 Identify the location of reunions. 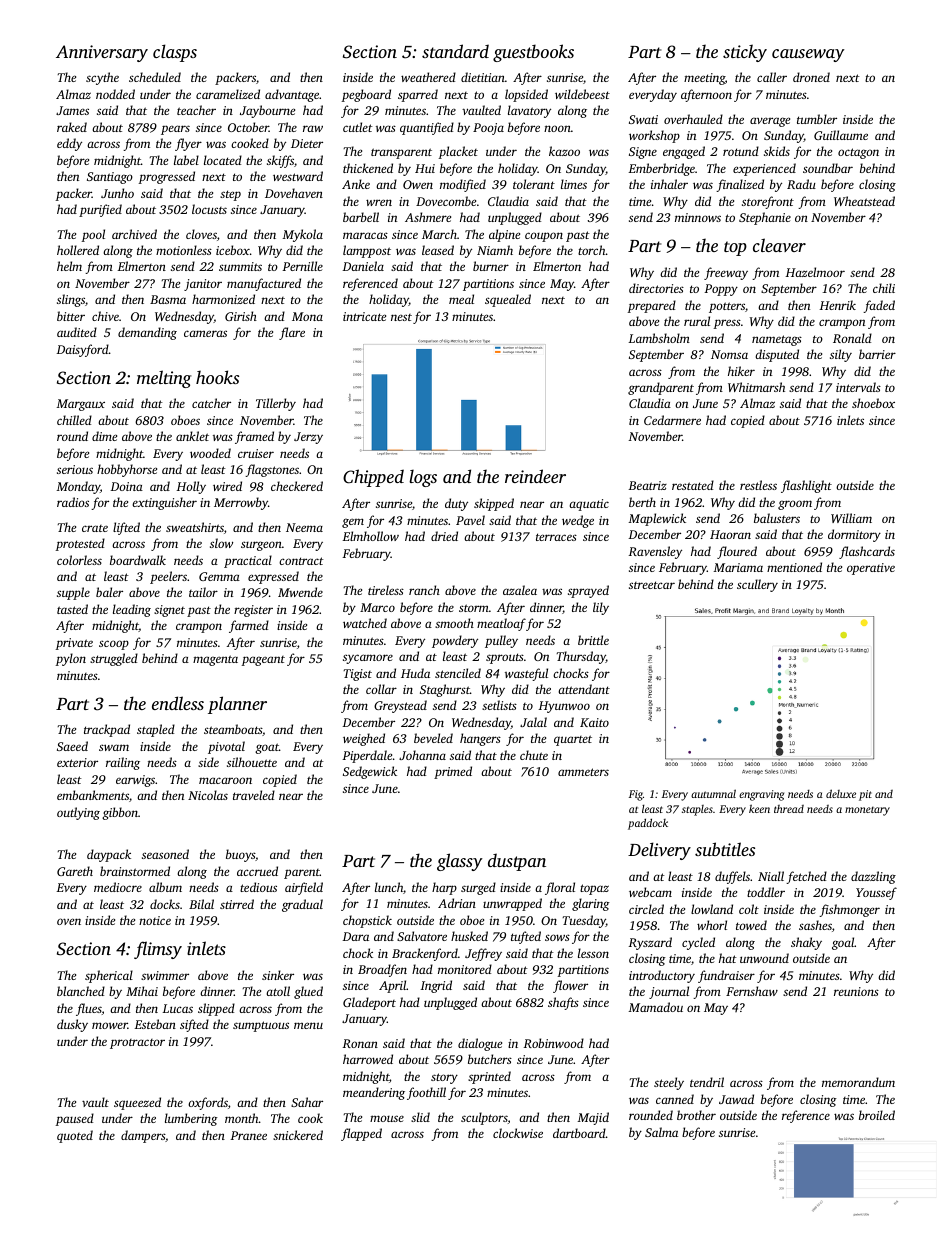
(856, 991).
